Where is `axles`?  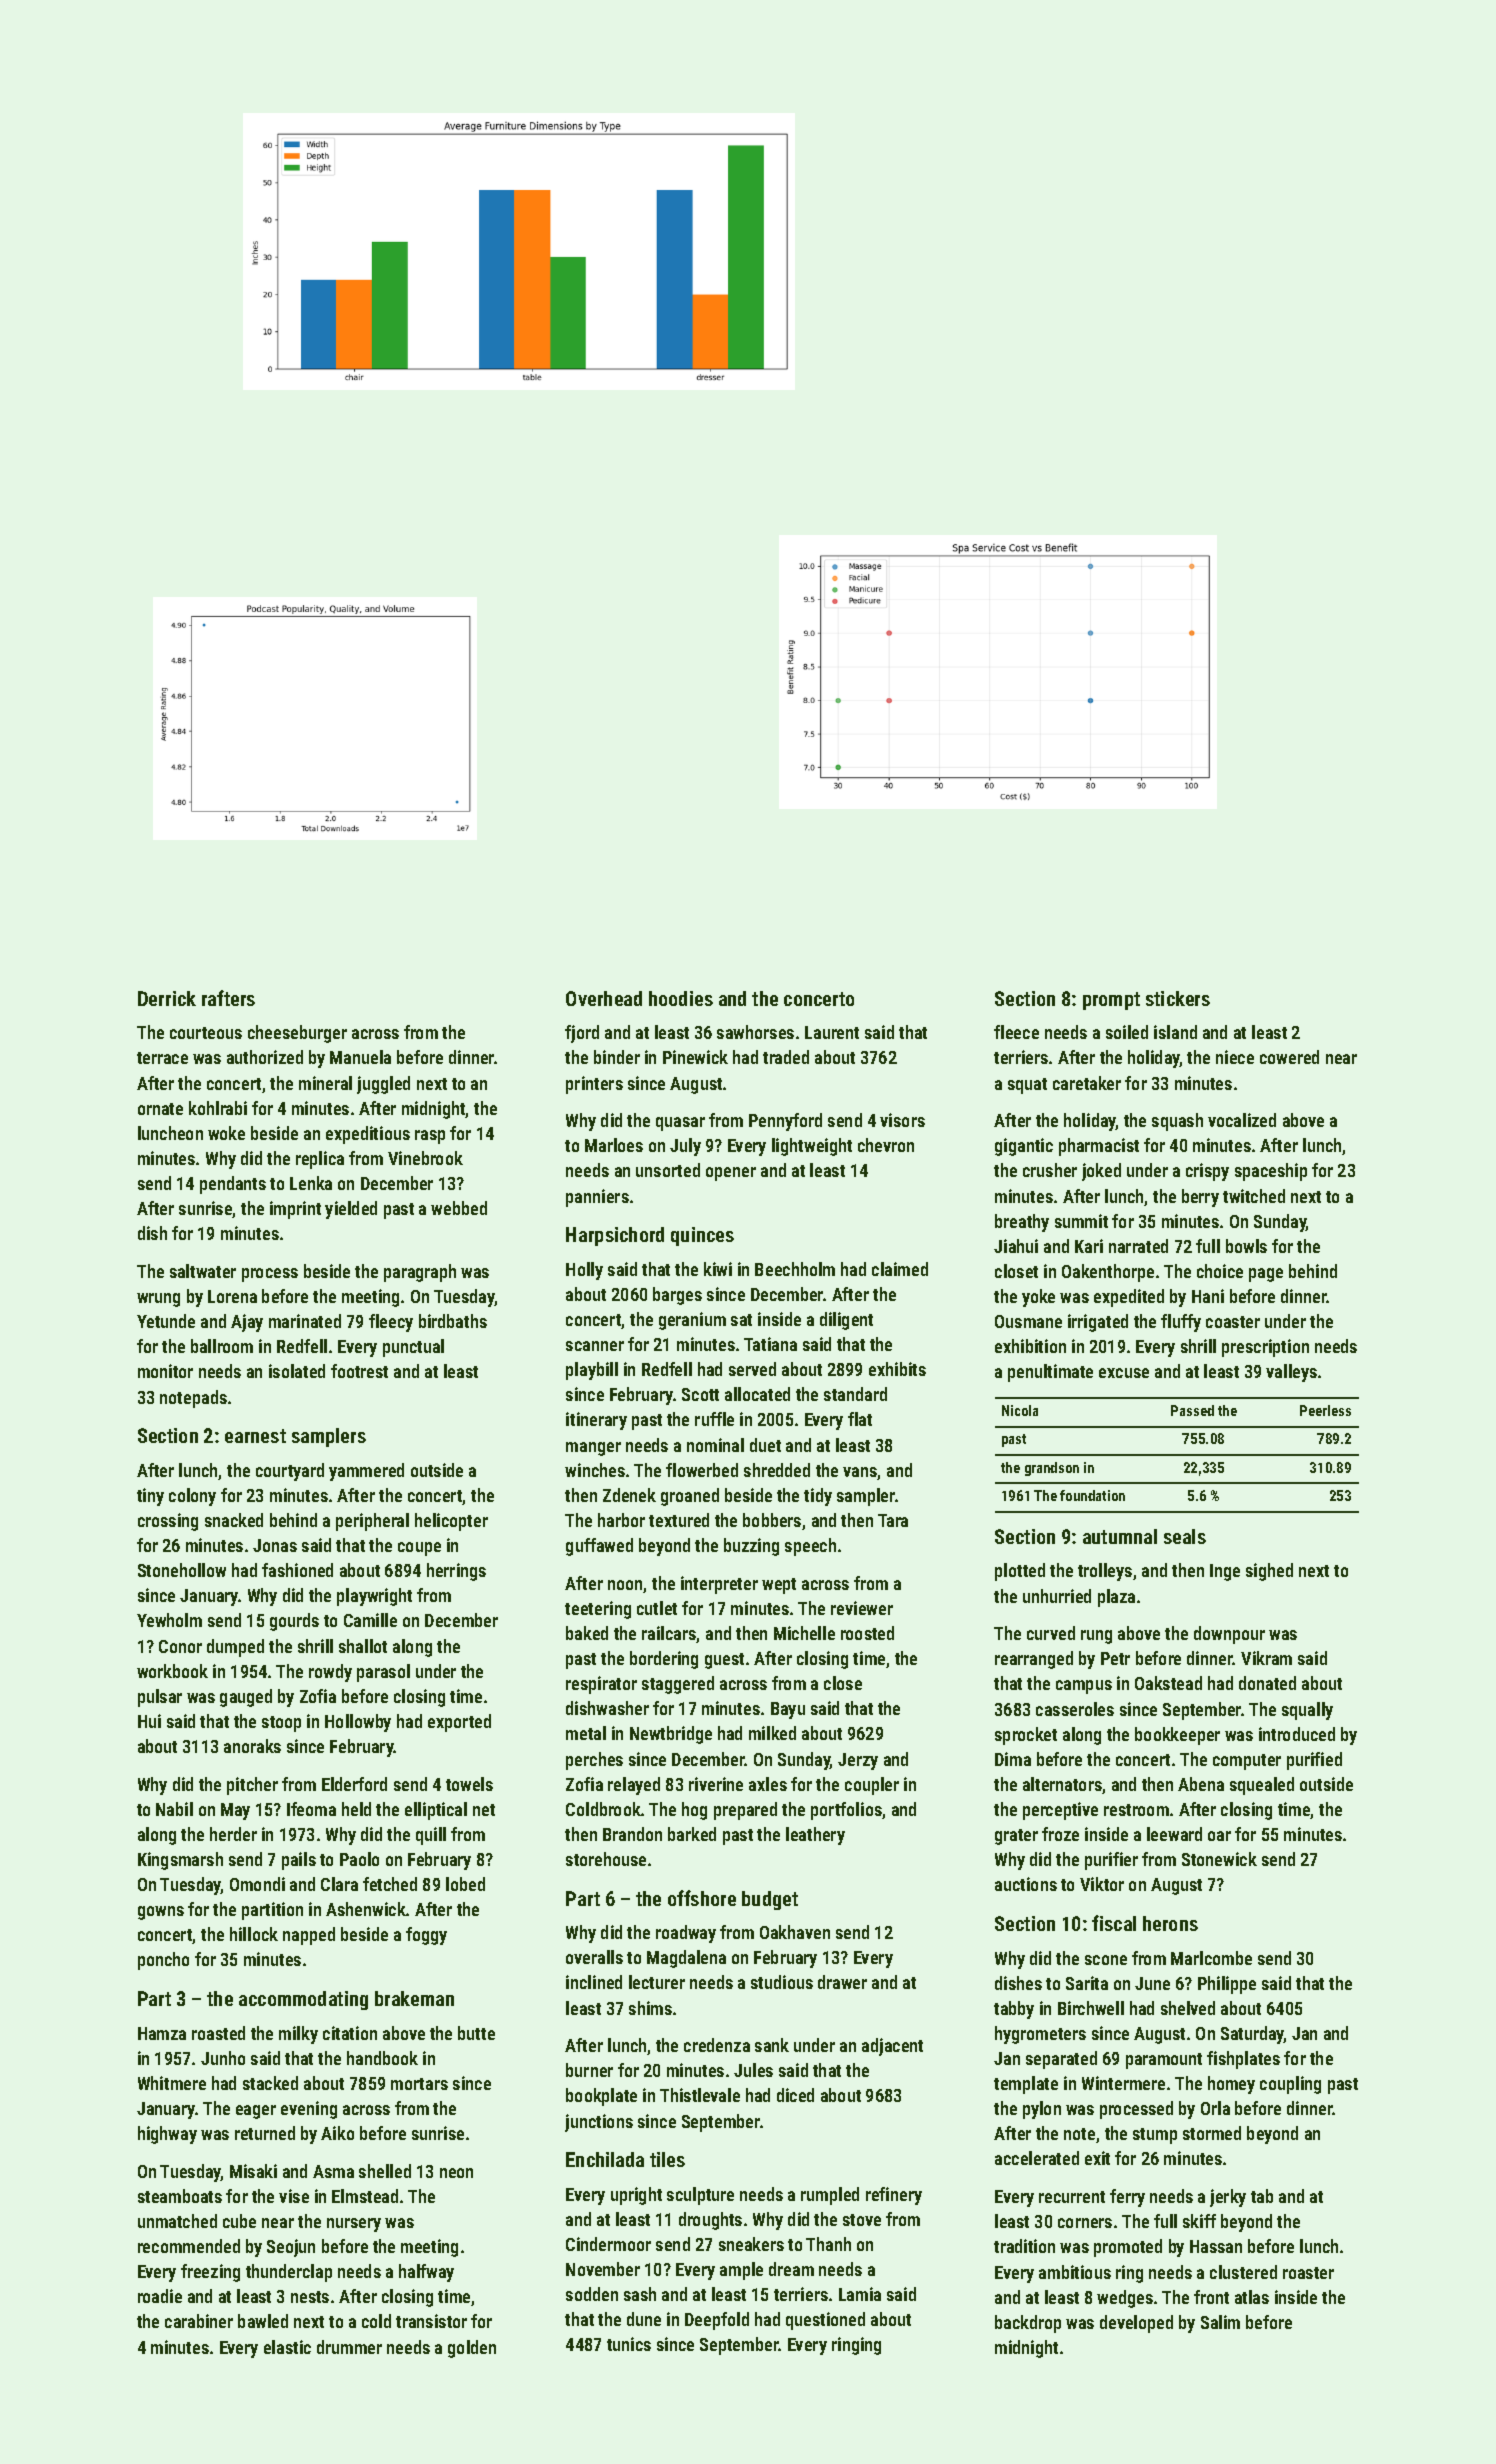 axles is located at coordinates (768, 1784).
